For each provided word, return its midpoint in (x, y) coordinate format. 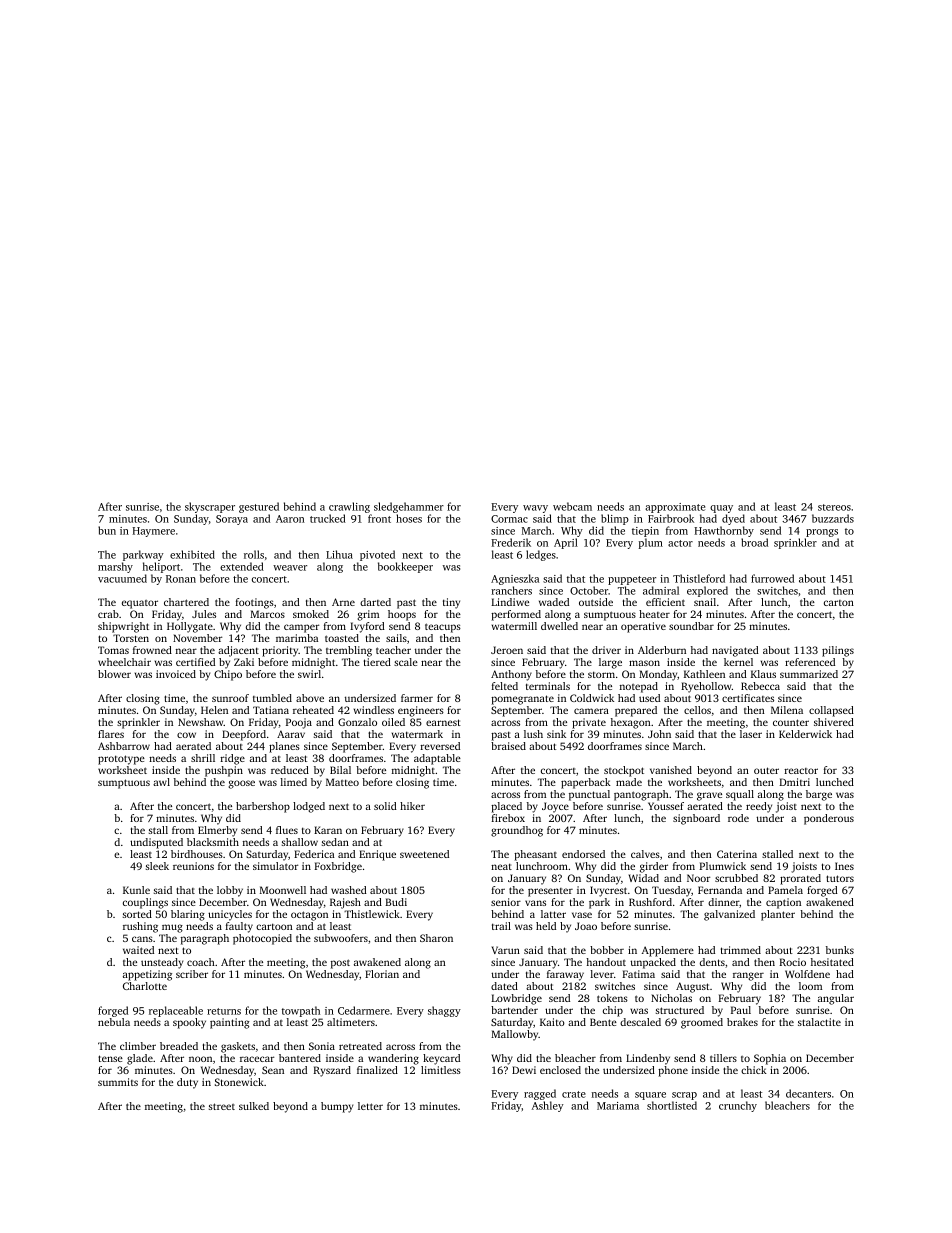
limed (293, 782)
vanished (671, 770)
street (222, 1106)
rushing (140, 927)
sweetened (424, 854)
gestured (259, 507)
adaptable (437, 759)
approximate (675, 508)
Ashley (548, 1106)
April (566, 543)
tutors (840, 878)
